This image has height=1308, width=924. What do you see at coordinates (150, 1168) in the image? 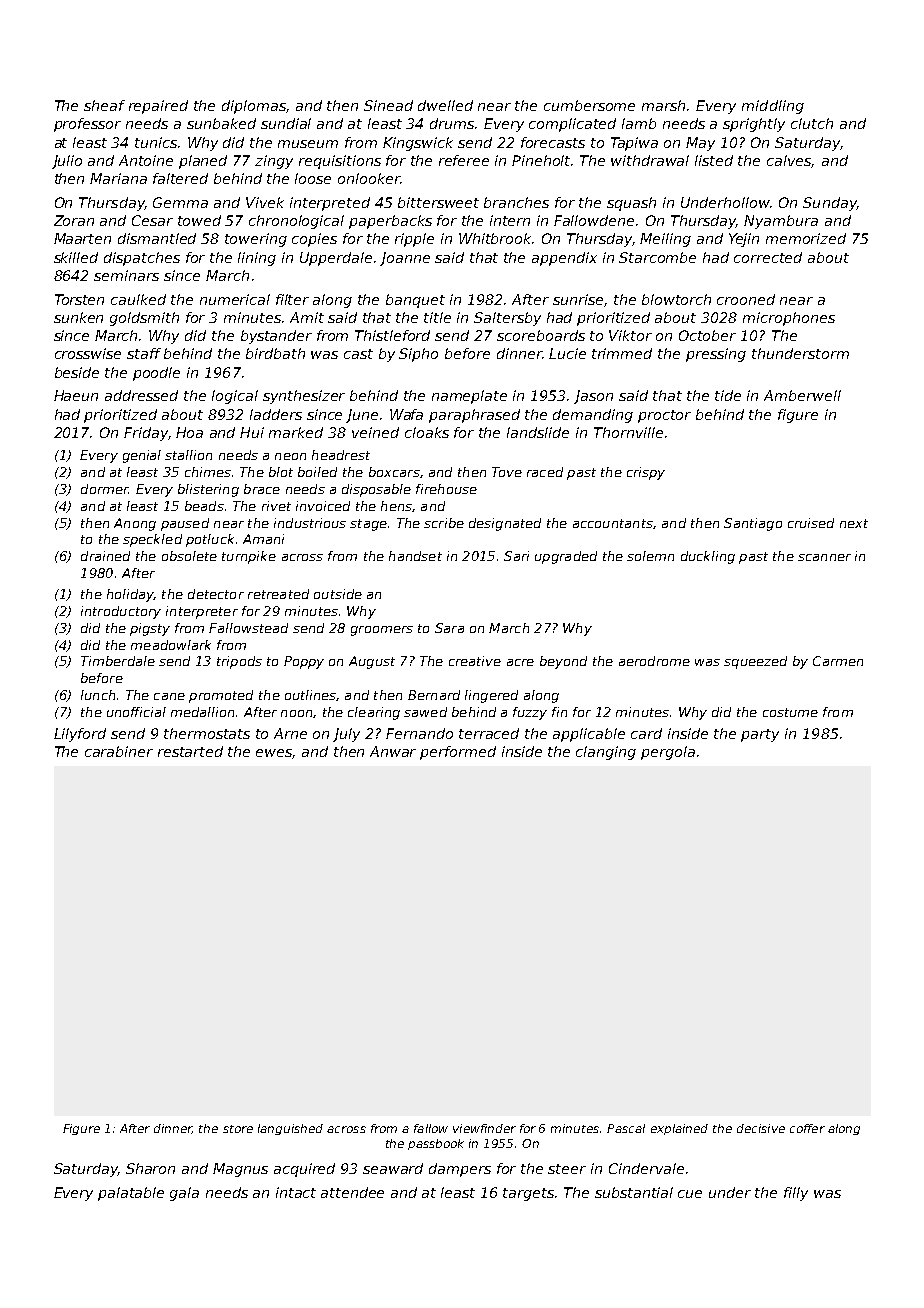
I see `Sharon` at bounding box center [150, 1168].
